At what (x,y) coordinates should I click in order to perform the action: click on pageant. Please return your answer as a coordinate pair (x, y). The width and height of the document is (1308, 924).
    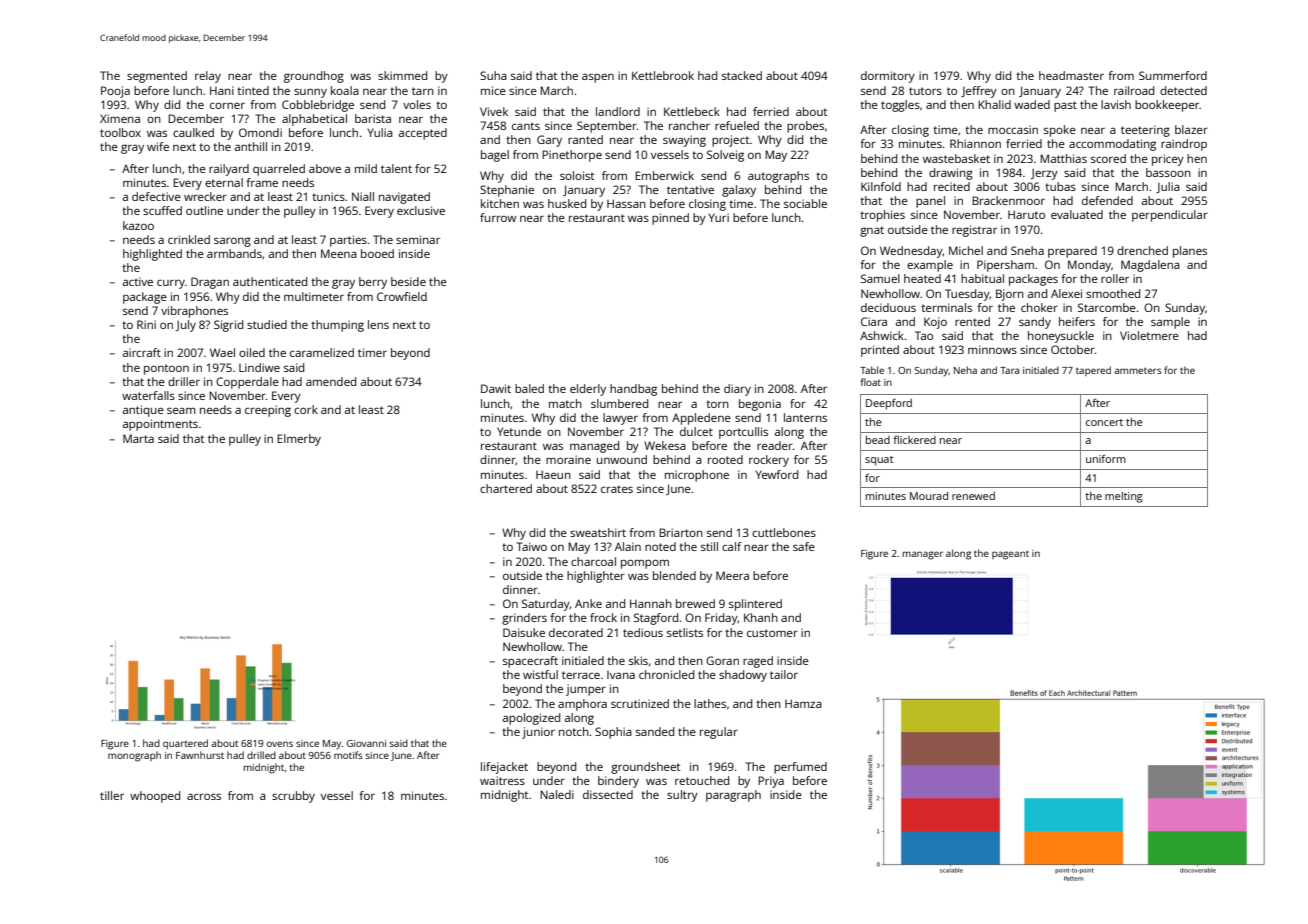
    Looking at the image, I should click on (1010, 555).
